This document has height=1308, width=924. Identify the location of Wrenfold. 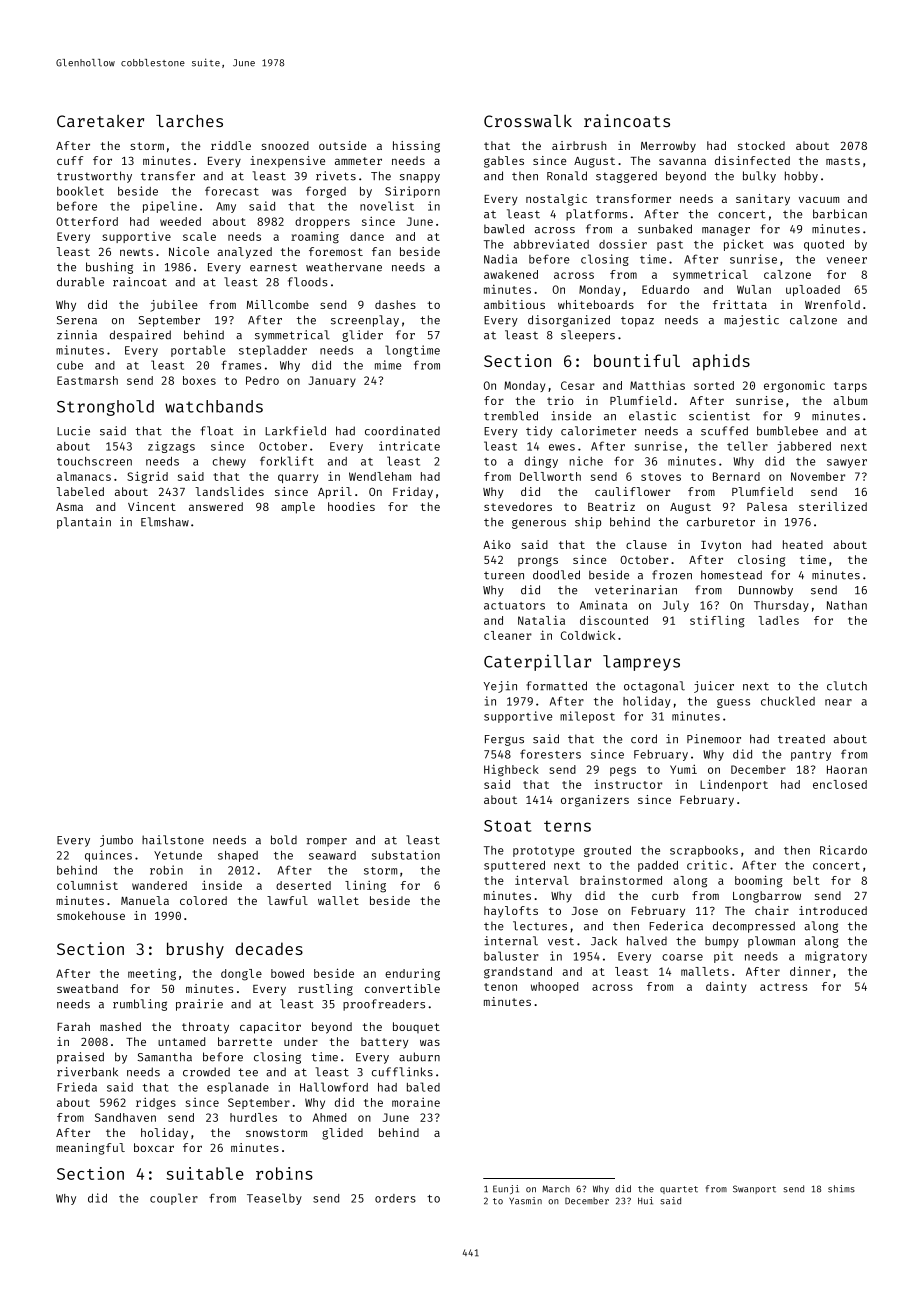
(832, 304).
